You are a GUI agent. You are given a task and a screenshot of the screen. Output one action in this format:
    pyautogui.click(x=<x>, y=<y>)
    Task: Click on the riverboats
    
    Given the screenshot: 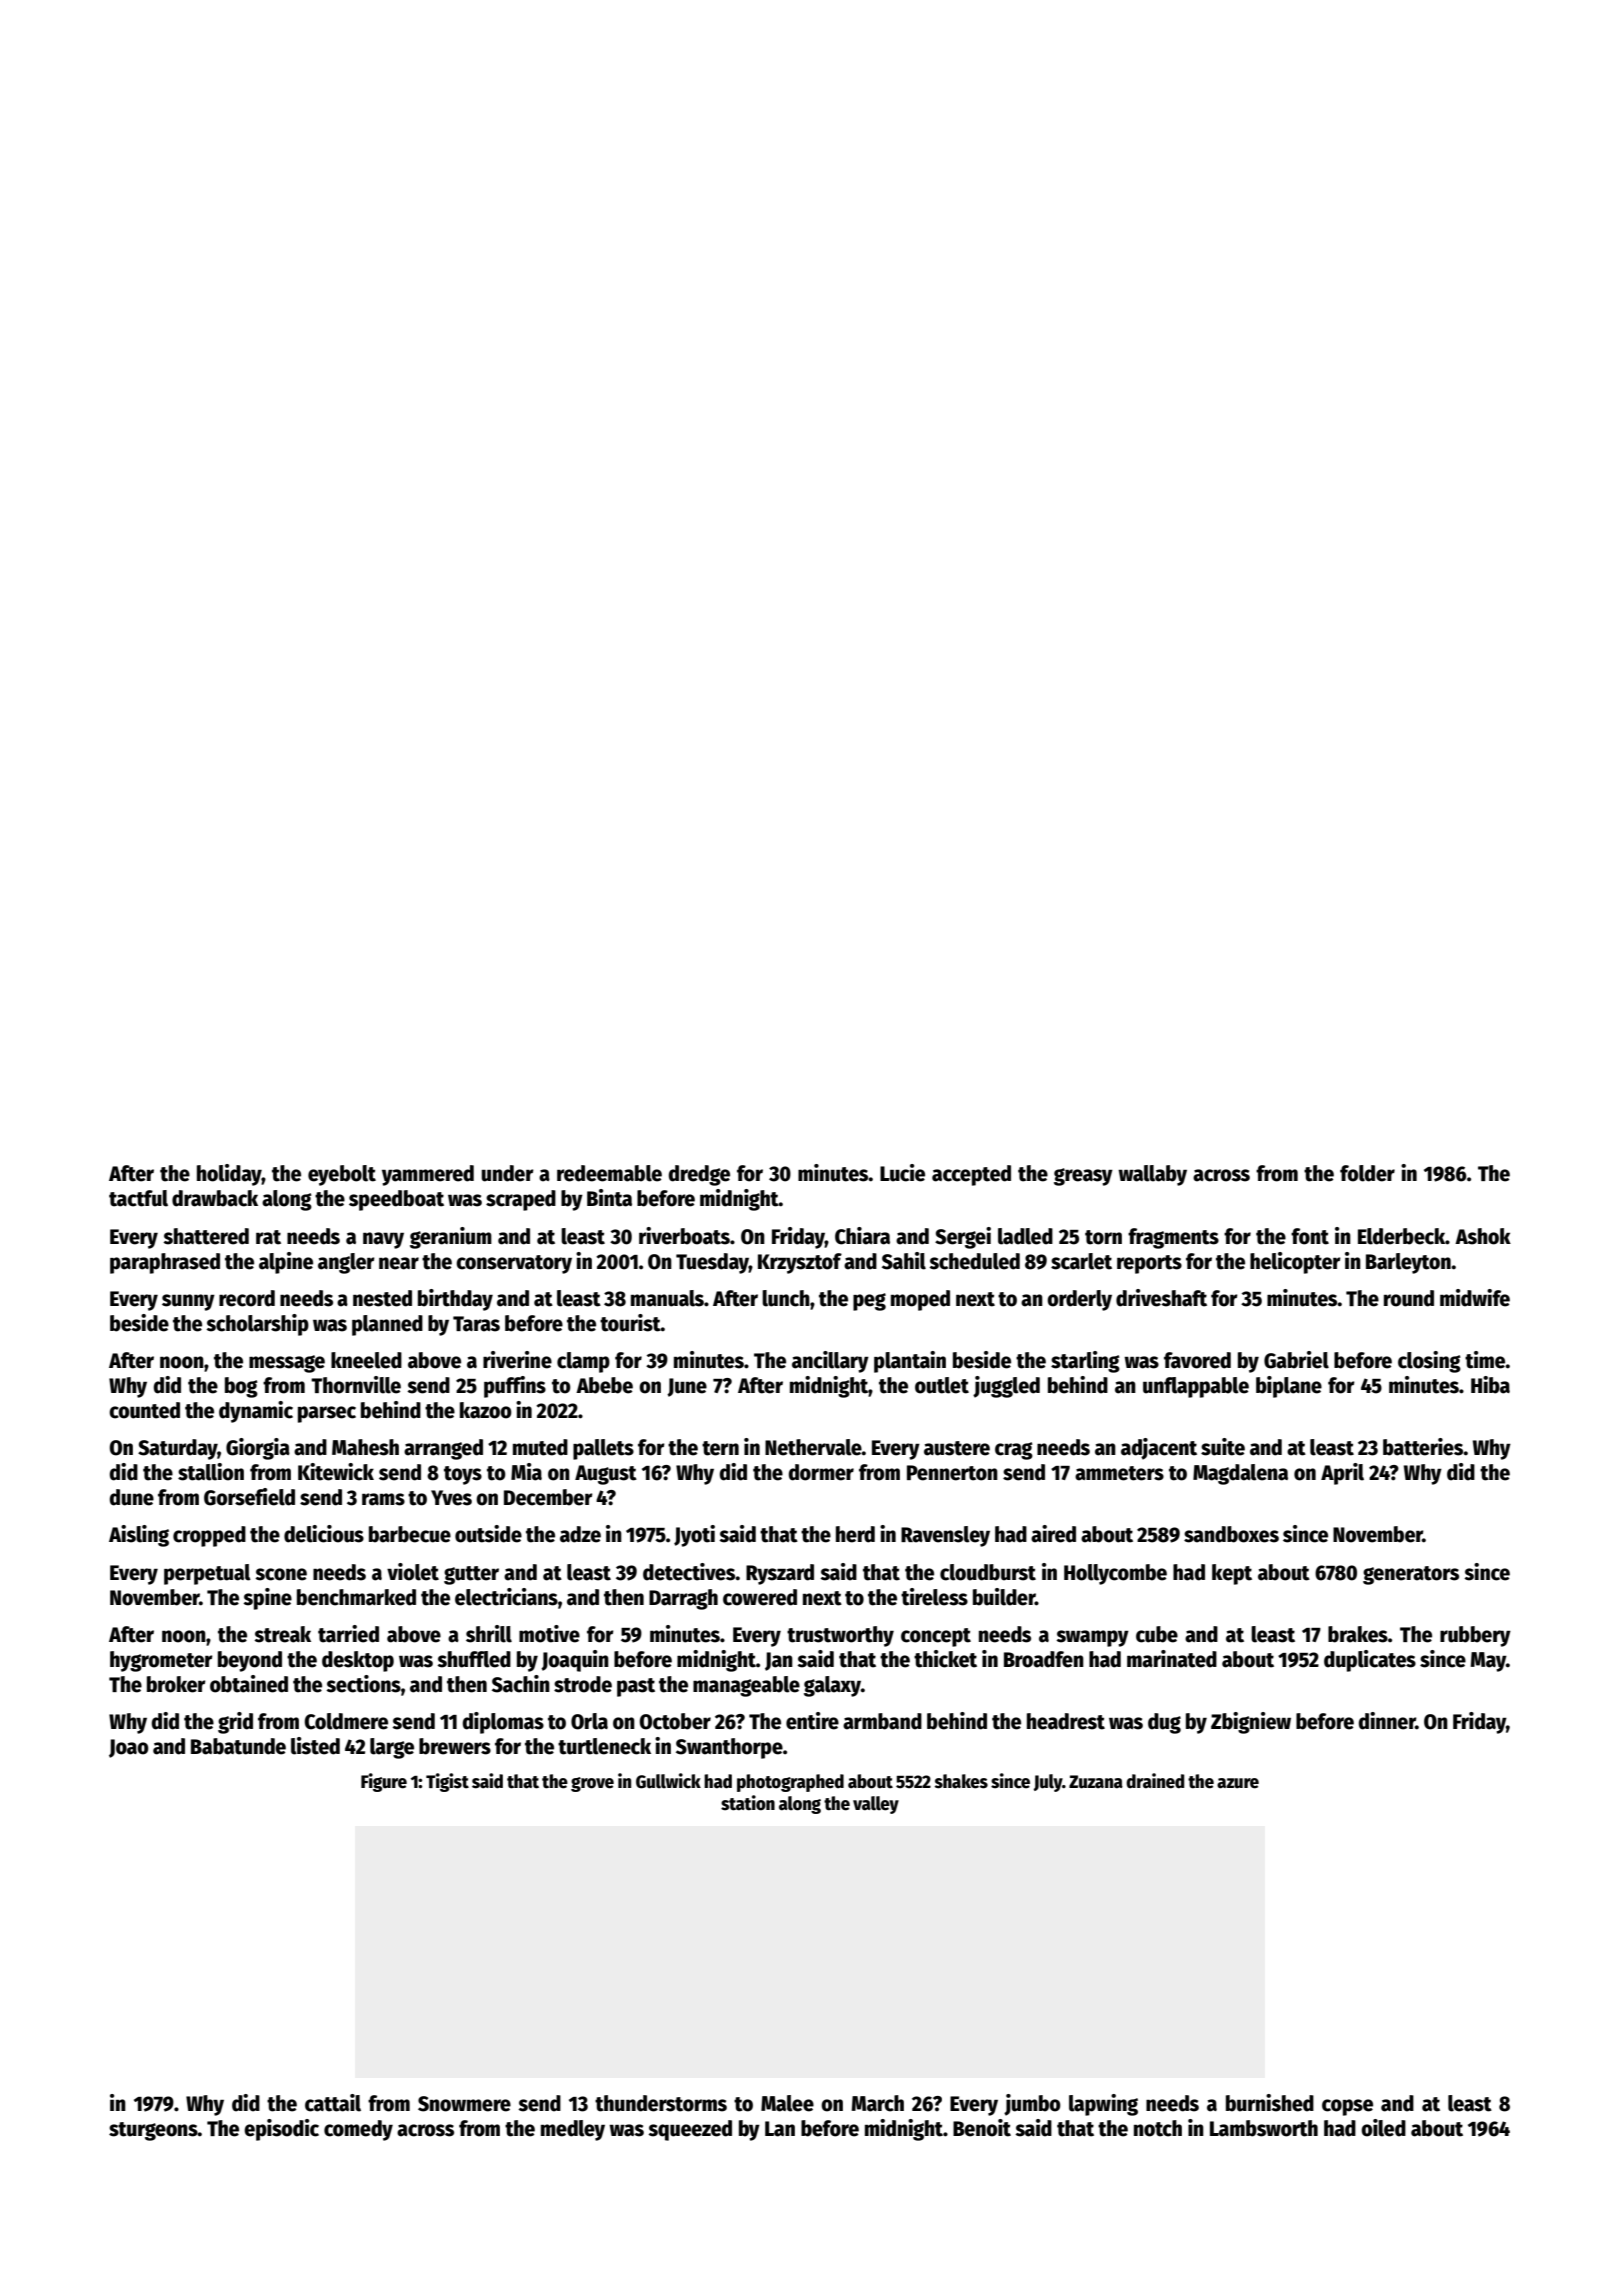 What is the action you would take?
    pyautogui.click(x=684, y=1236)
